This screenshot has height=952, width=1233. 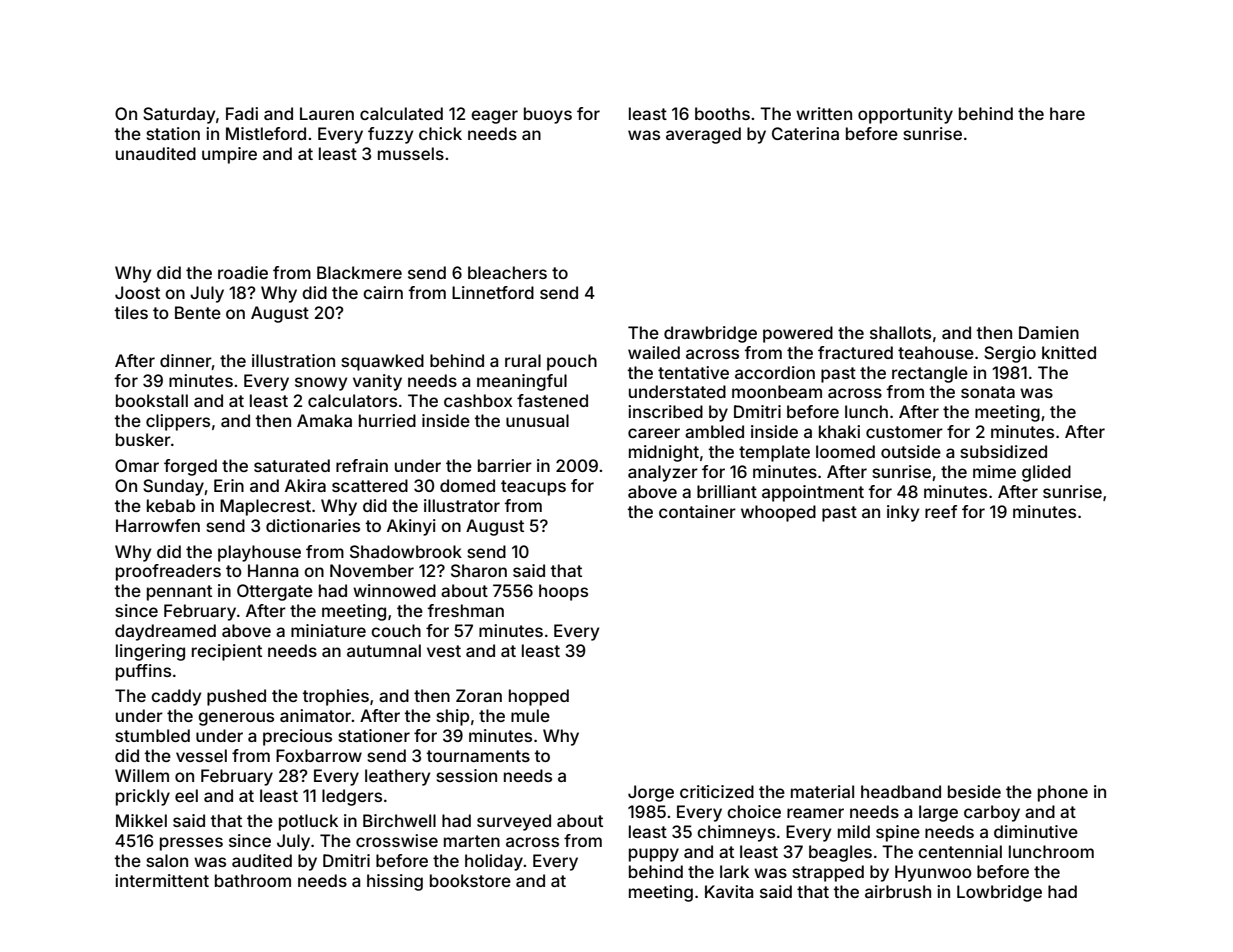 I want to click on Amaka, so click(x=324, y=420).
